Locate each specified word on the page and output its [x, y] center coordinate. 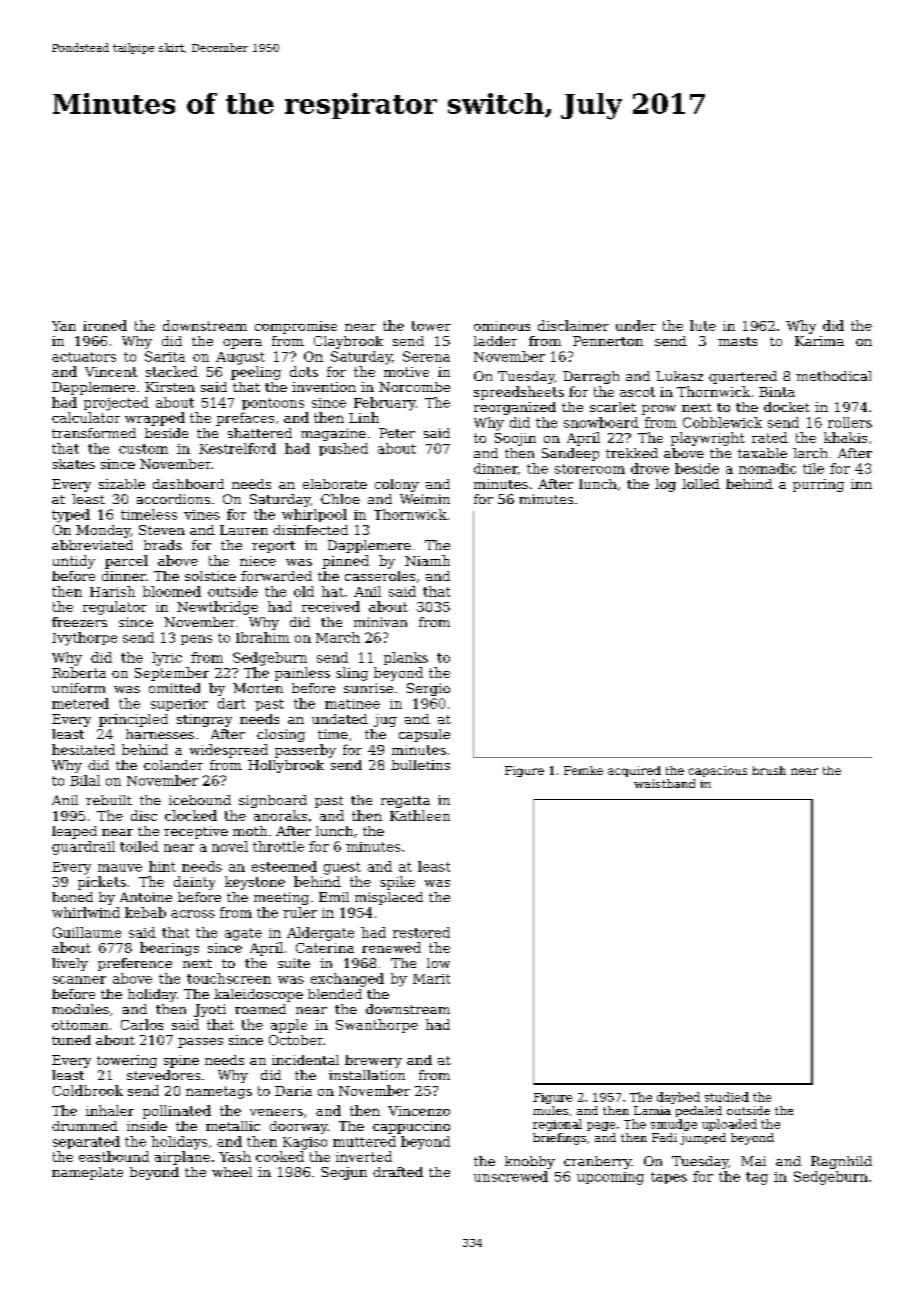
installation [367, 1075]
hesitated [83, 749]
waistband [664, 783]
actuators [84, 357]
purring [818, 485]
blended [335, 994]
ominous [502, 326]
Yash [235, 1156]
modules [80, 1009]
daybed [678, 1098]
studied [727, 1097]
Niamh [427, 560]
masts [737, 341]
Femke [583, 770]
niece [258, 561]
